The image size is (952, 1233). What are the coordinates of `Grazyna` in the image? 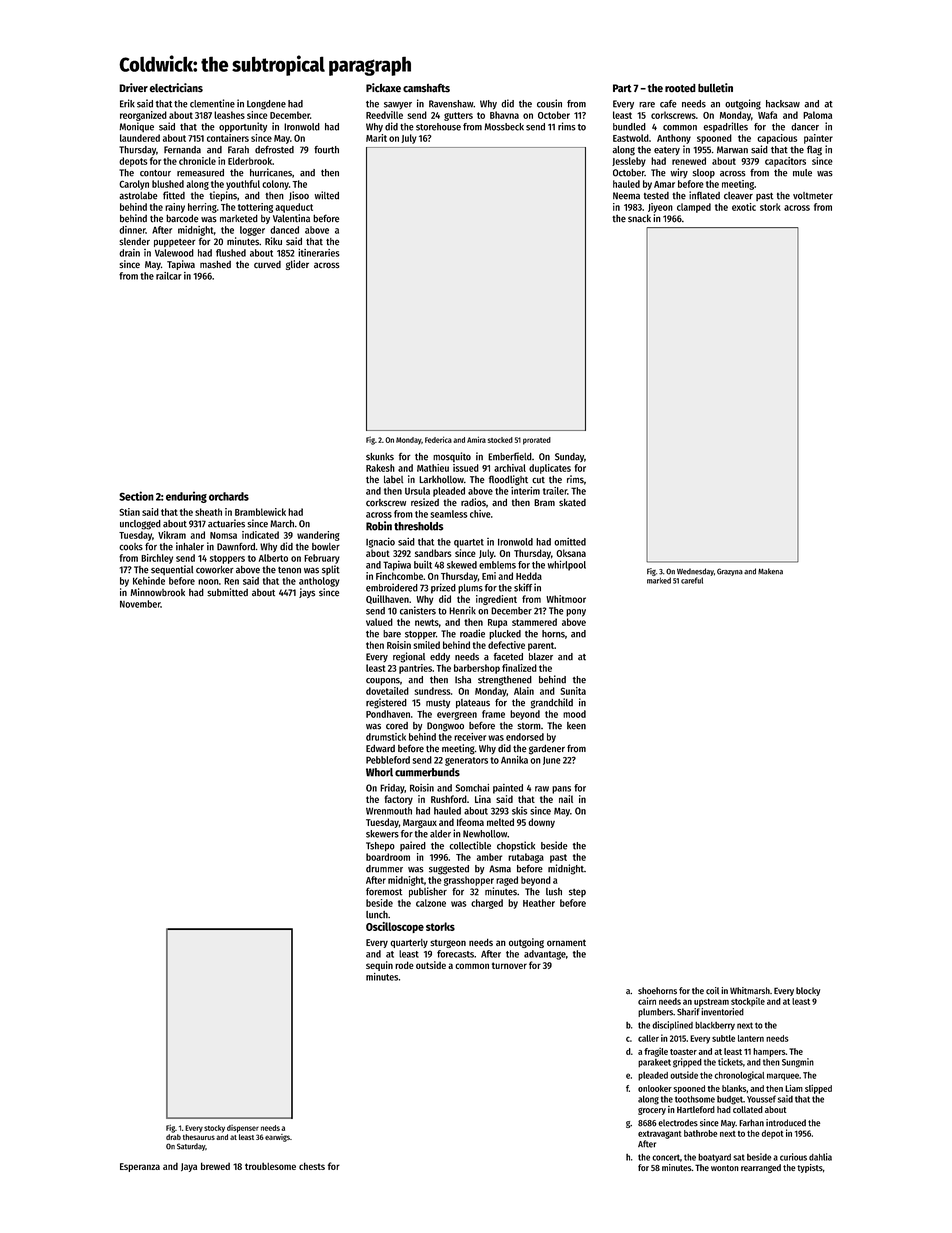 It's located at (730, 572).
